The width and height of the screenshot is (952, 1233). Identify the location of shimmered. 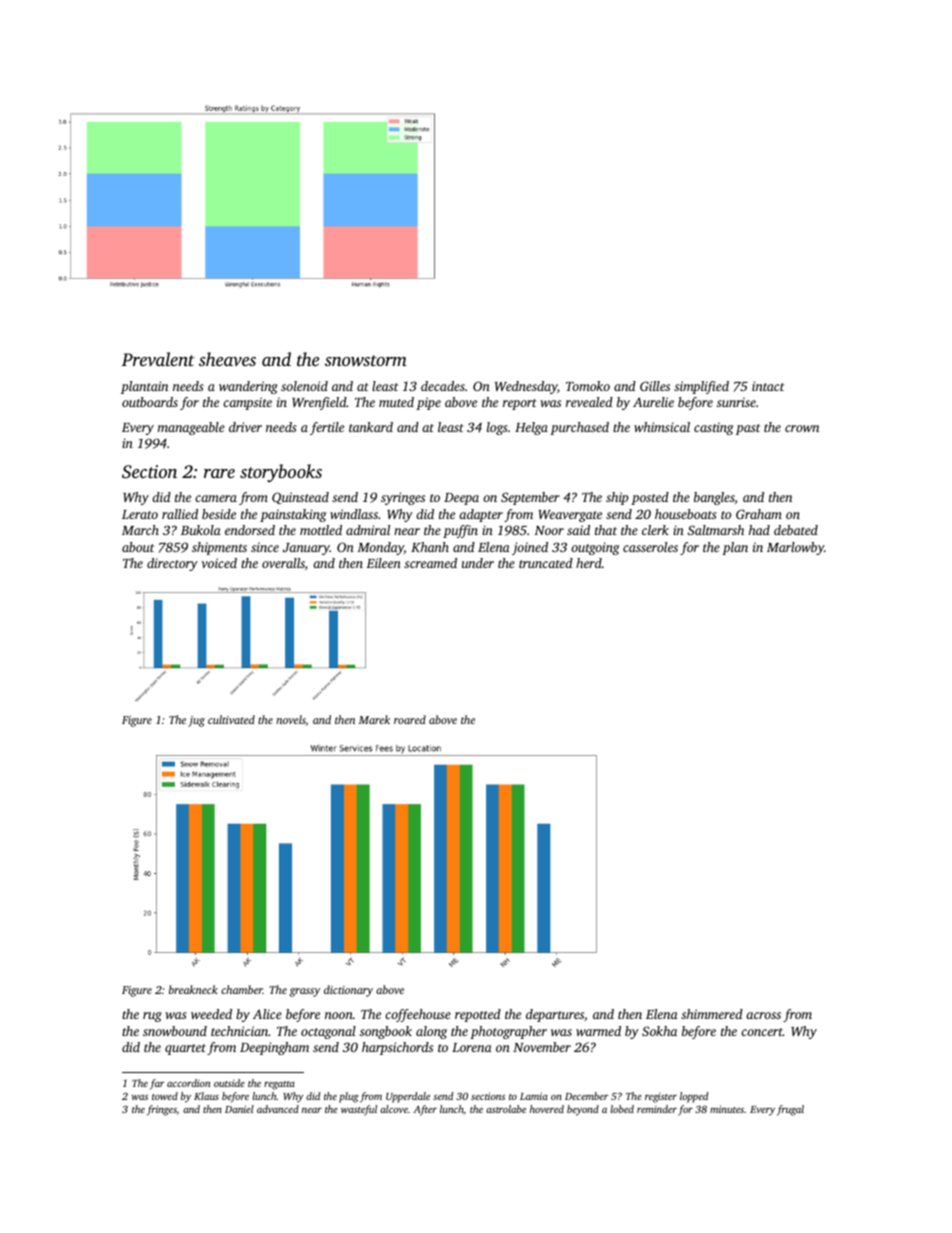
(712, 1014).
